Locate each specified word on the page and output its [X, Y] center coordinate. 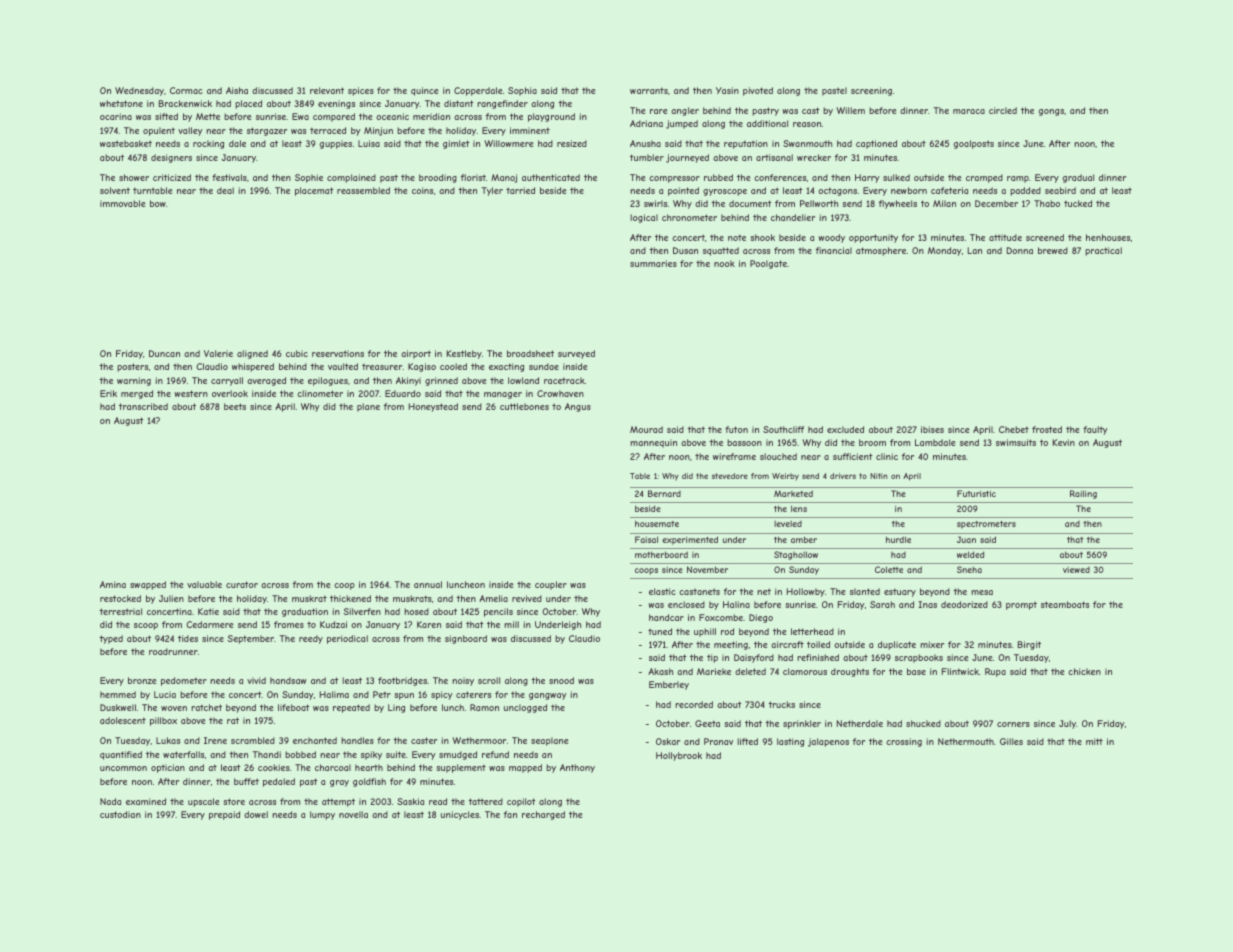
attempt [338, 802]
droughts [850, 672]
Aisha [237, 90]
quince [425, 91]
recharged [543, 815]
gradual [1078, 178]
